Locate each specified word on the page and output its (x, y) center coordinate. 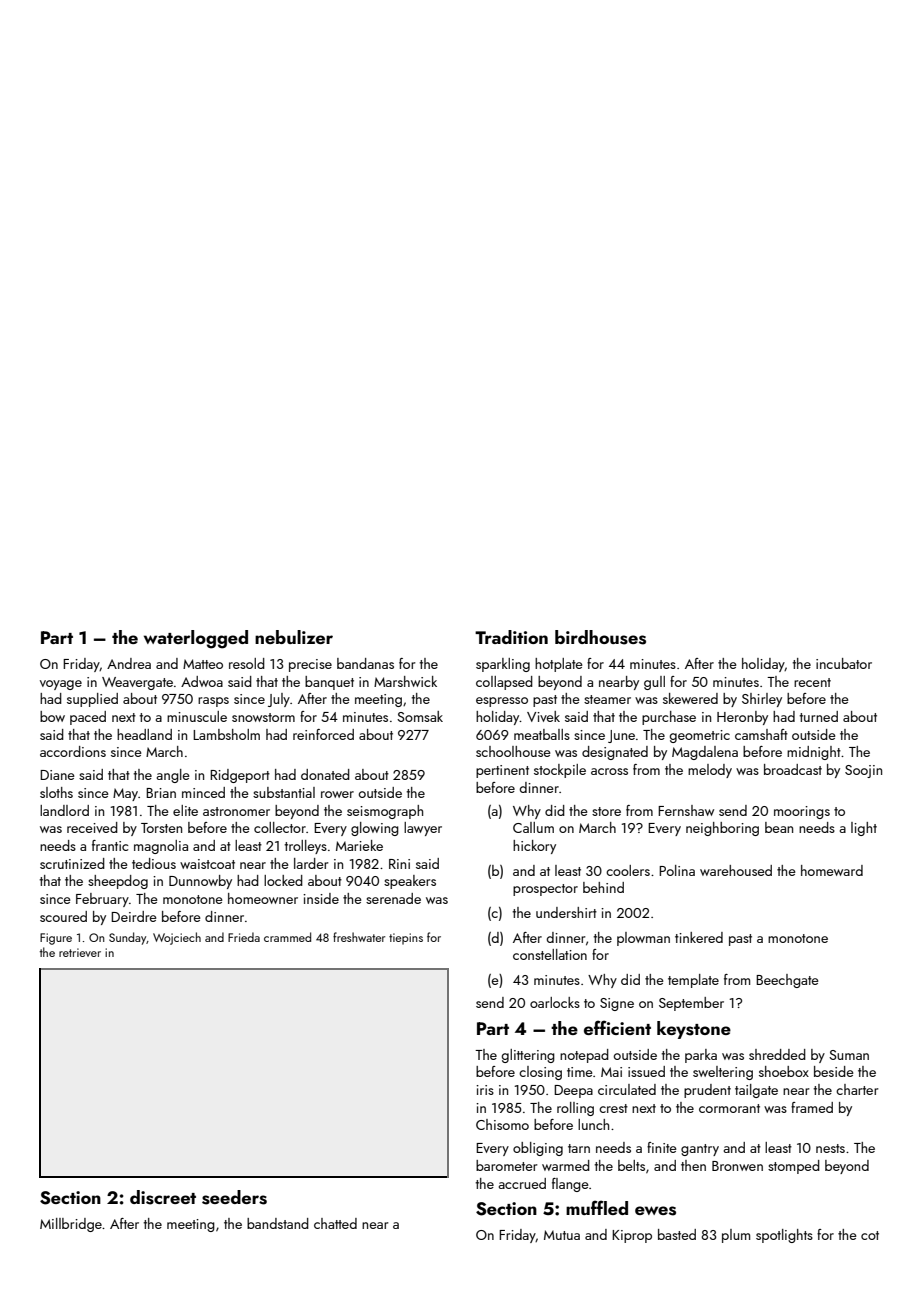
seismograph (385, 812)
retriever (80, 952)
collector (280, 827)
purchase (669, 718)
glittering (528, 1056)
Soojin (863, 771)
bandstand (278, 1223)
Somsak (420, 716)
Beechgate (787, 981)
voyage (61, 685)
